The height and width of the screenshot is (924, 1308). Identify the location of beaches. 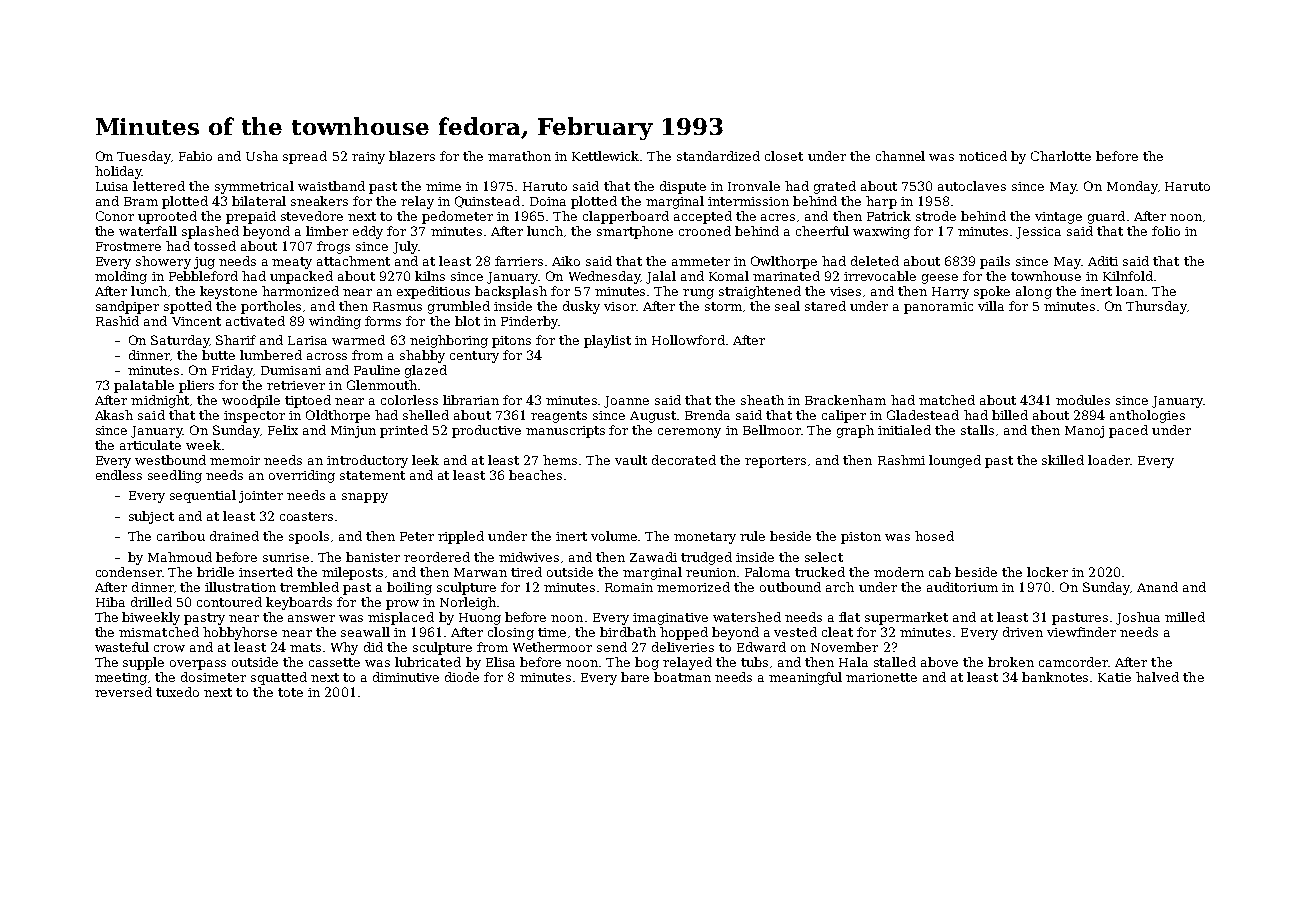
(535, 475).
